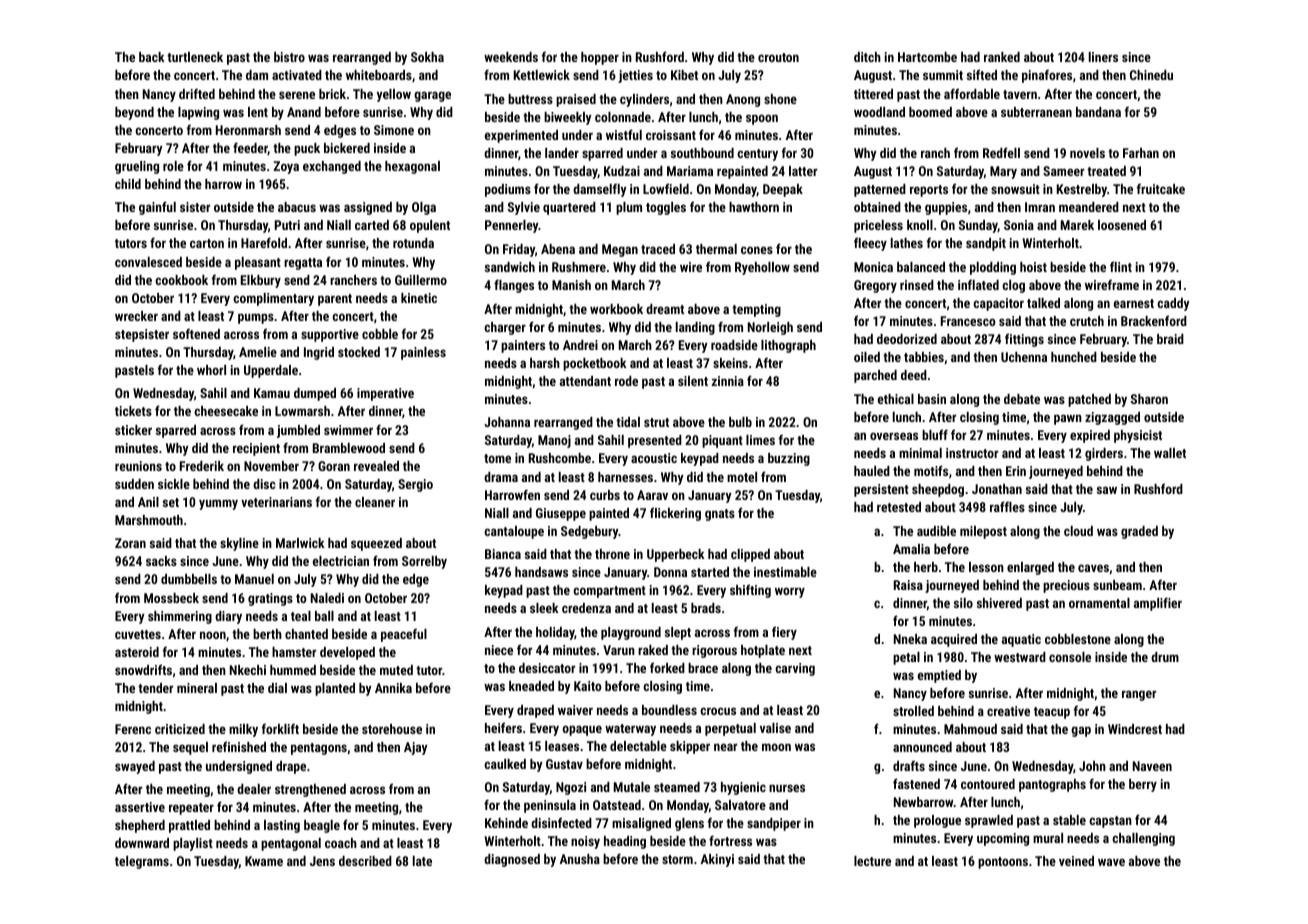  What do you see at coordinates (254, 789) in the image?
I see `dealer` at bounding box center [254, 789].
